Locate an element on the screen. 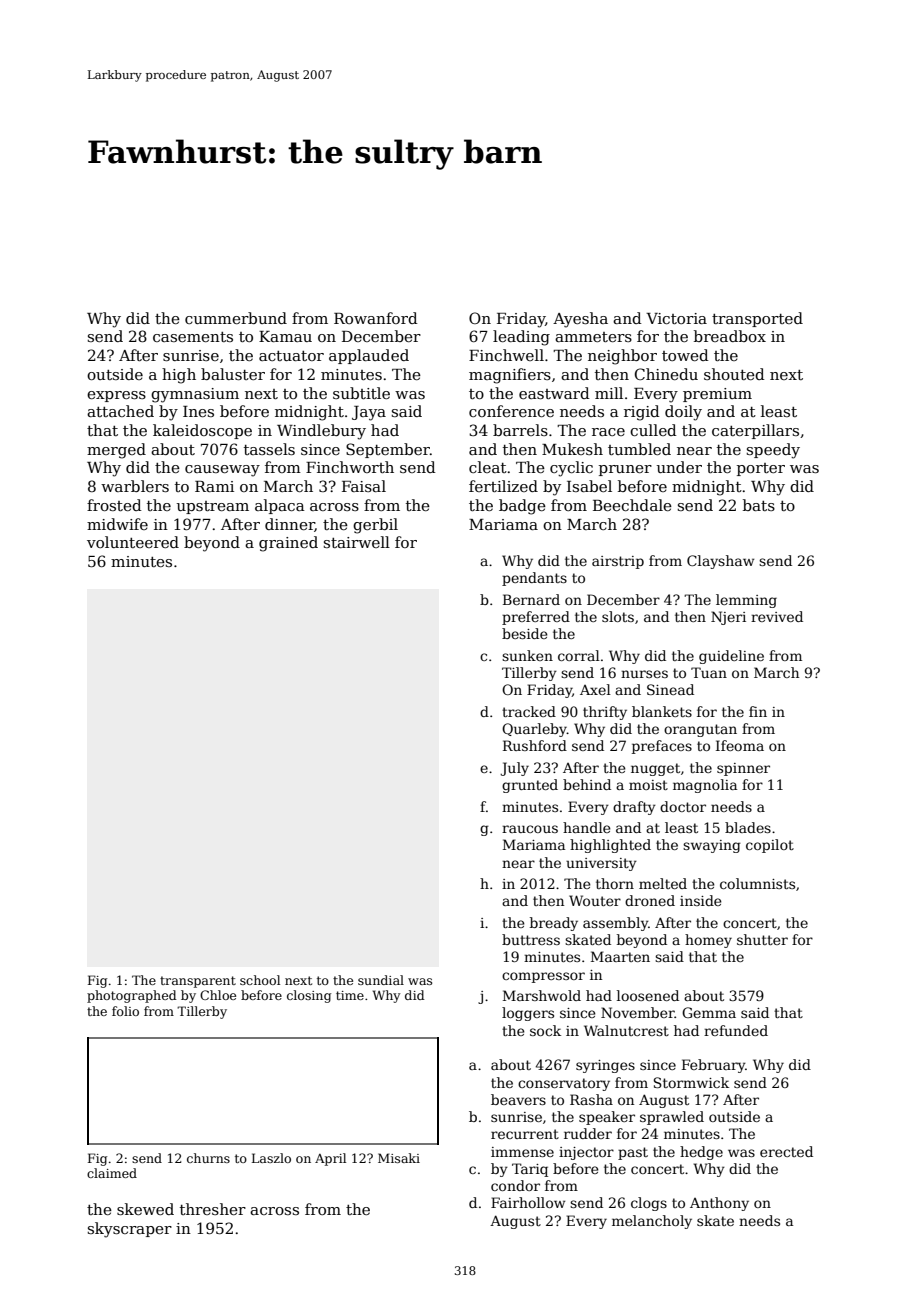  shutter is located at coordinates (762, 939).
